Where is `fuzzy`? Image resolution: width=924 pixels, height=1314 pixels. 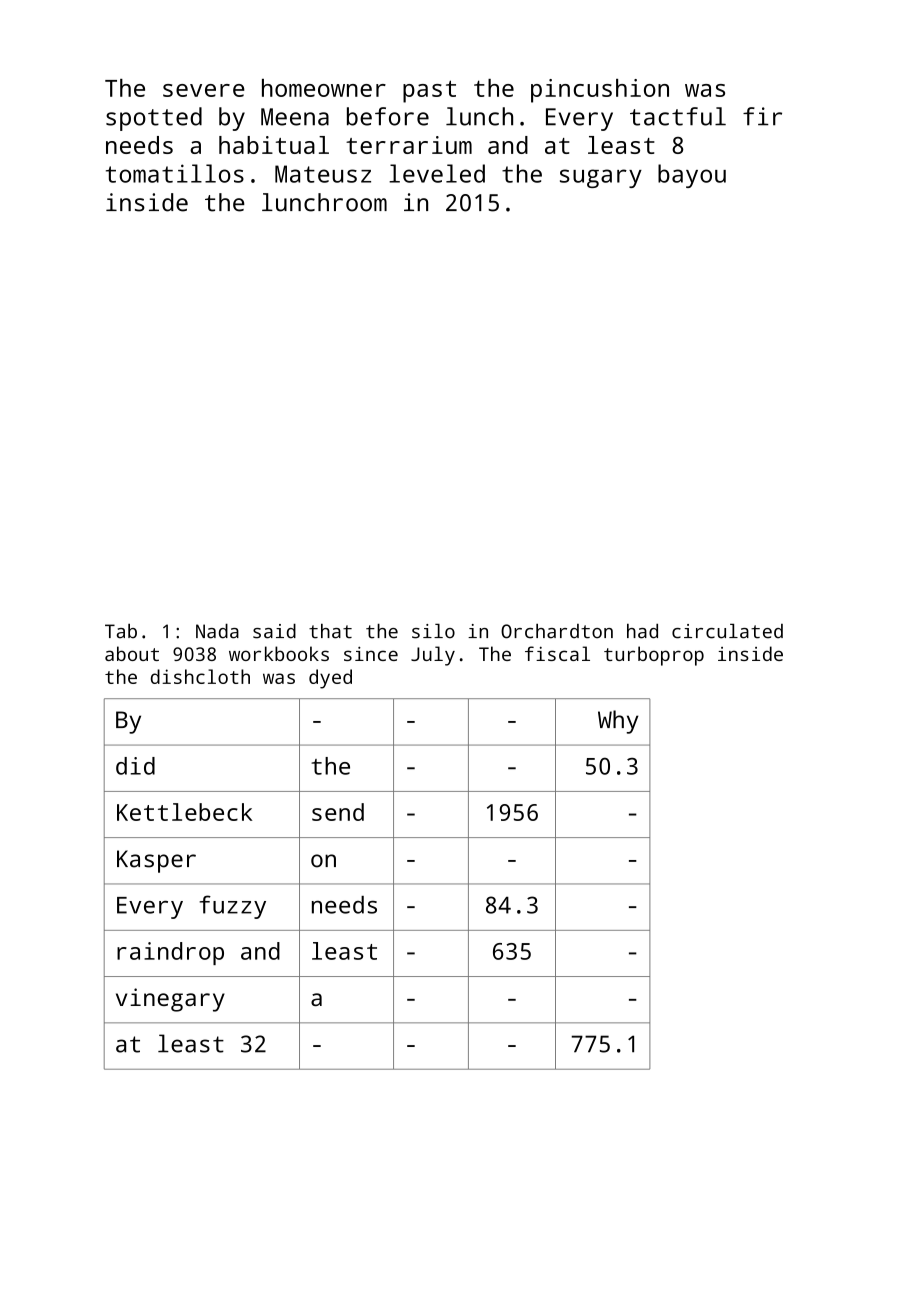 fuzzy is located at coordinates (232, 907).
